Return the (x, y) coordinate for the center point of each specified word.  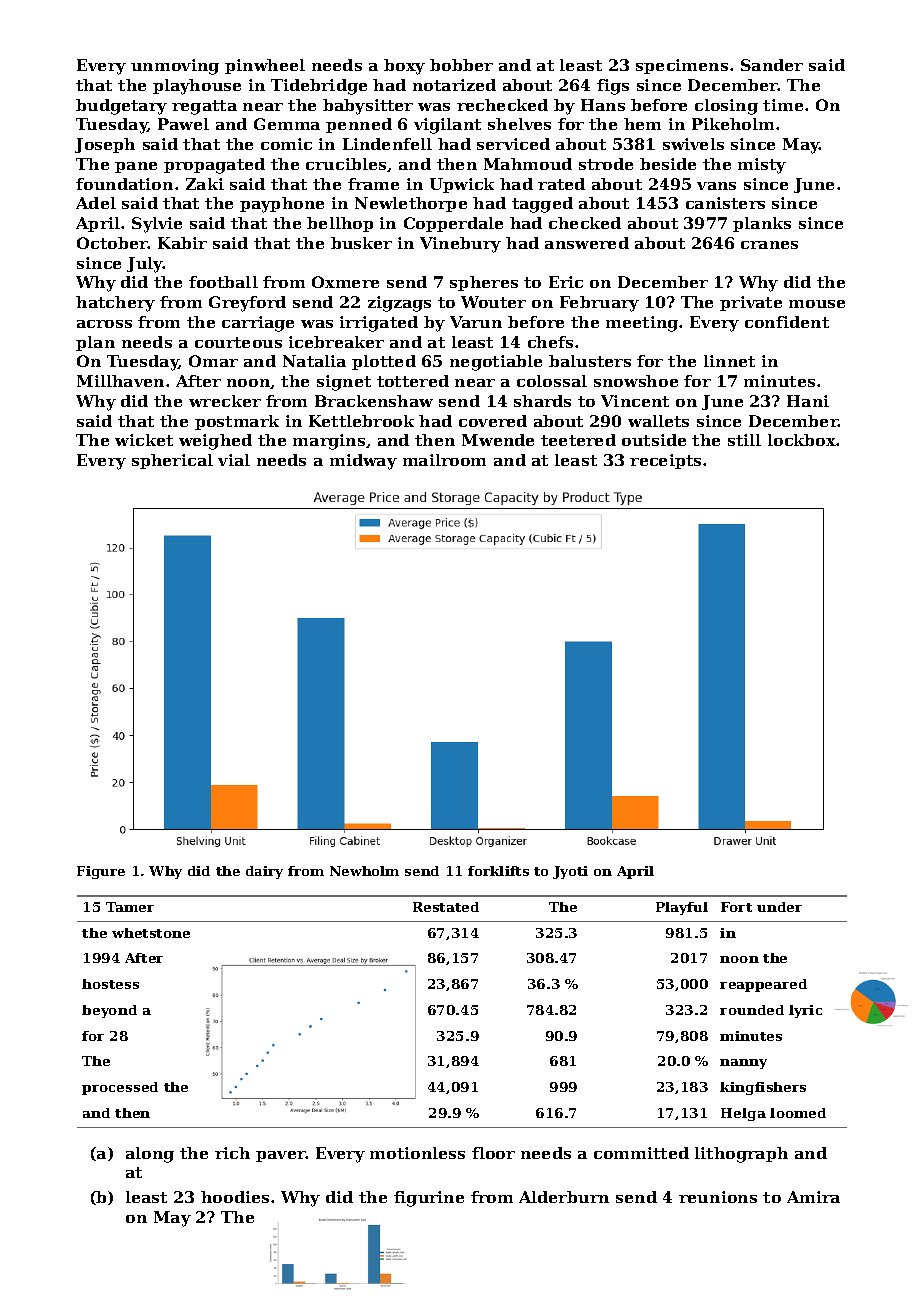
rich (232, 1153)
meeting (642, 324)
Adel (96, 203)
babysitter (368, 107)
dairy (264, 872)
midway (363, 462)
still (744, 440)
